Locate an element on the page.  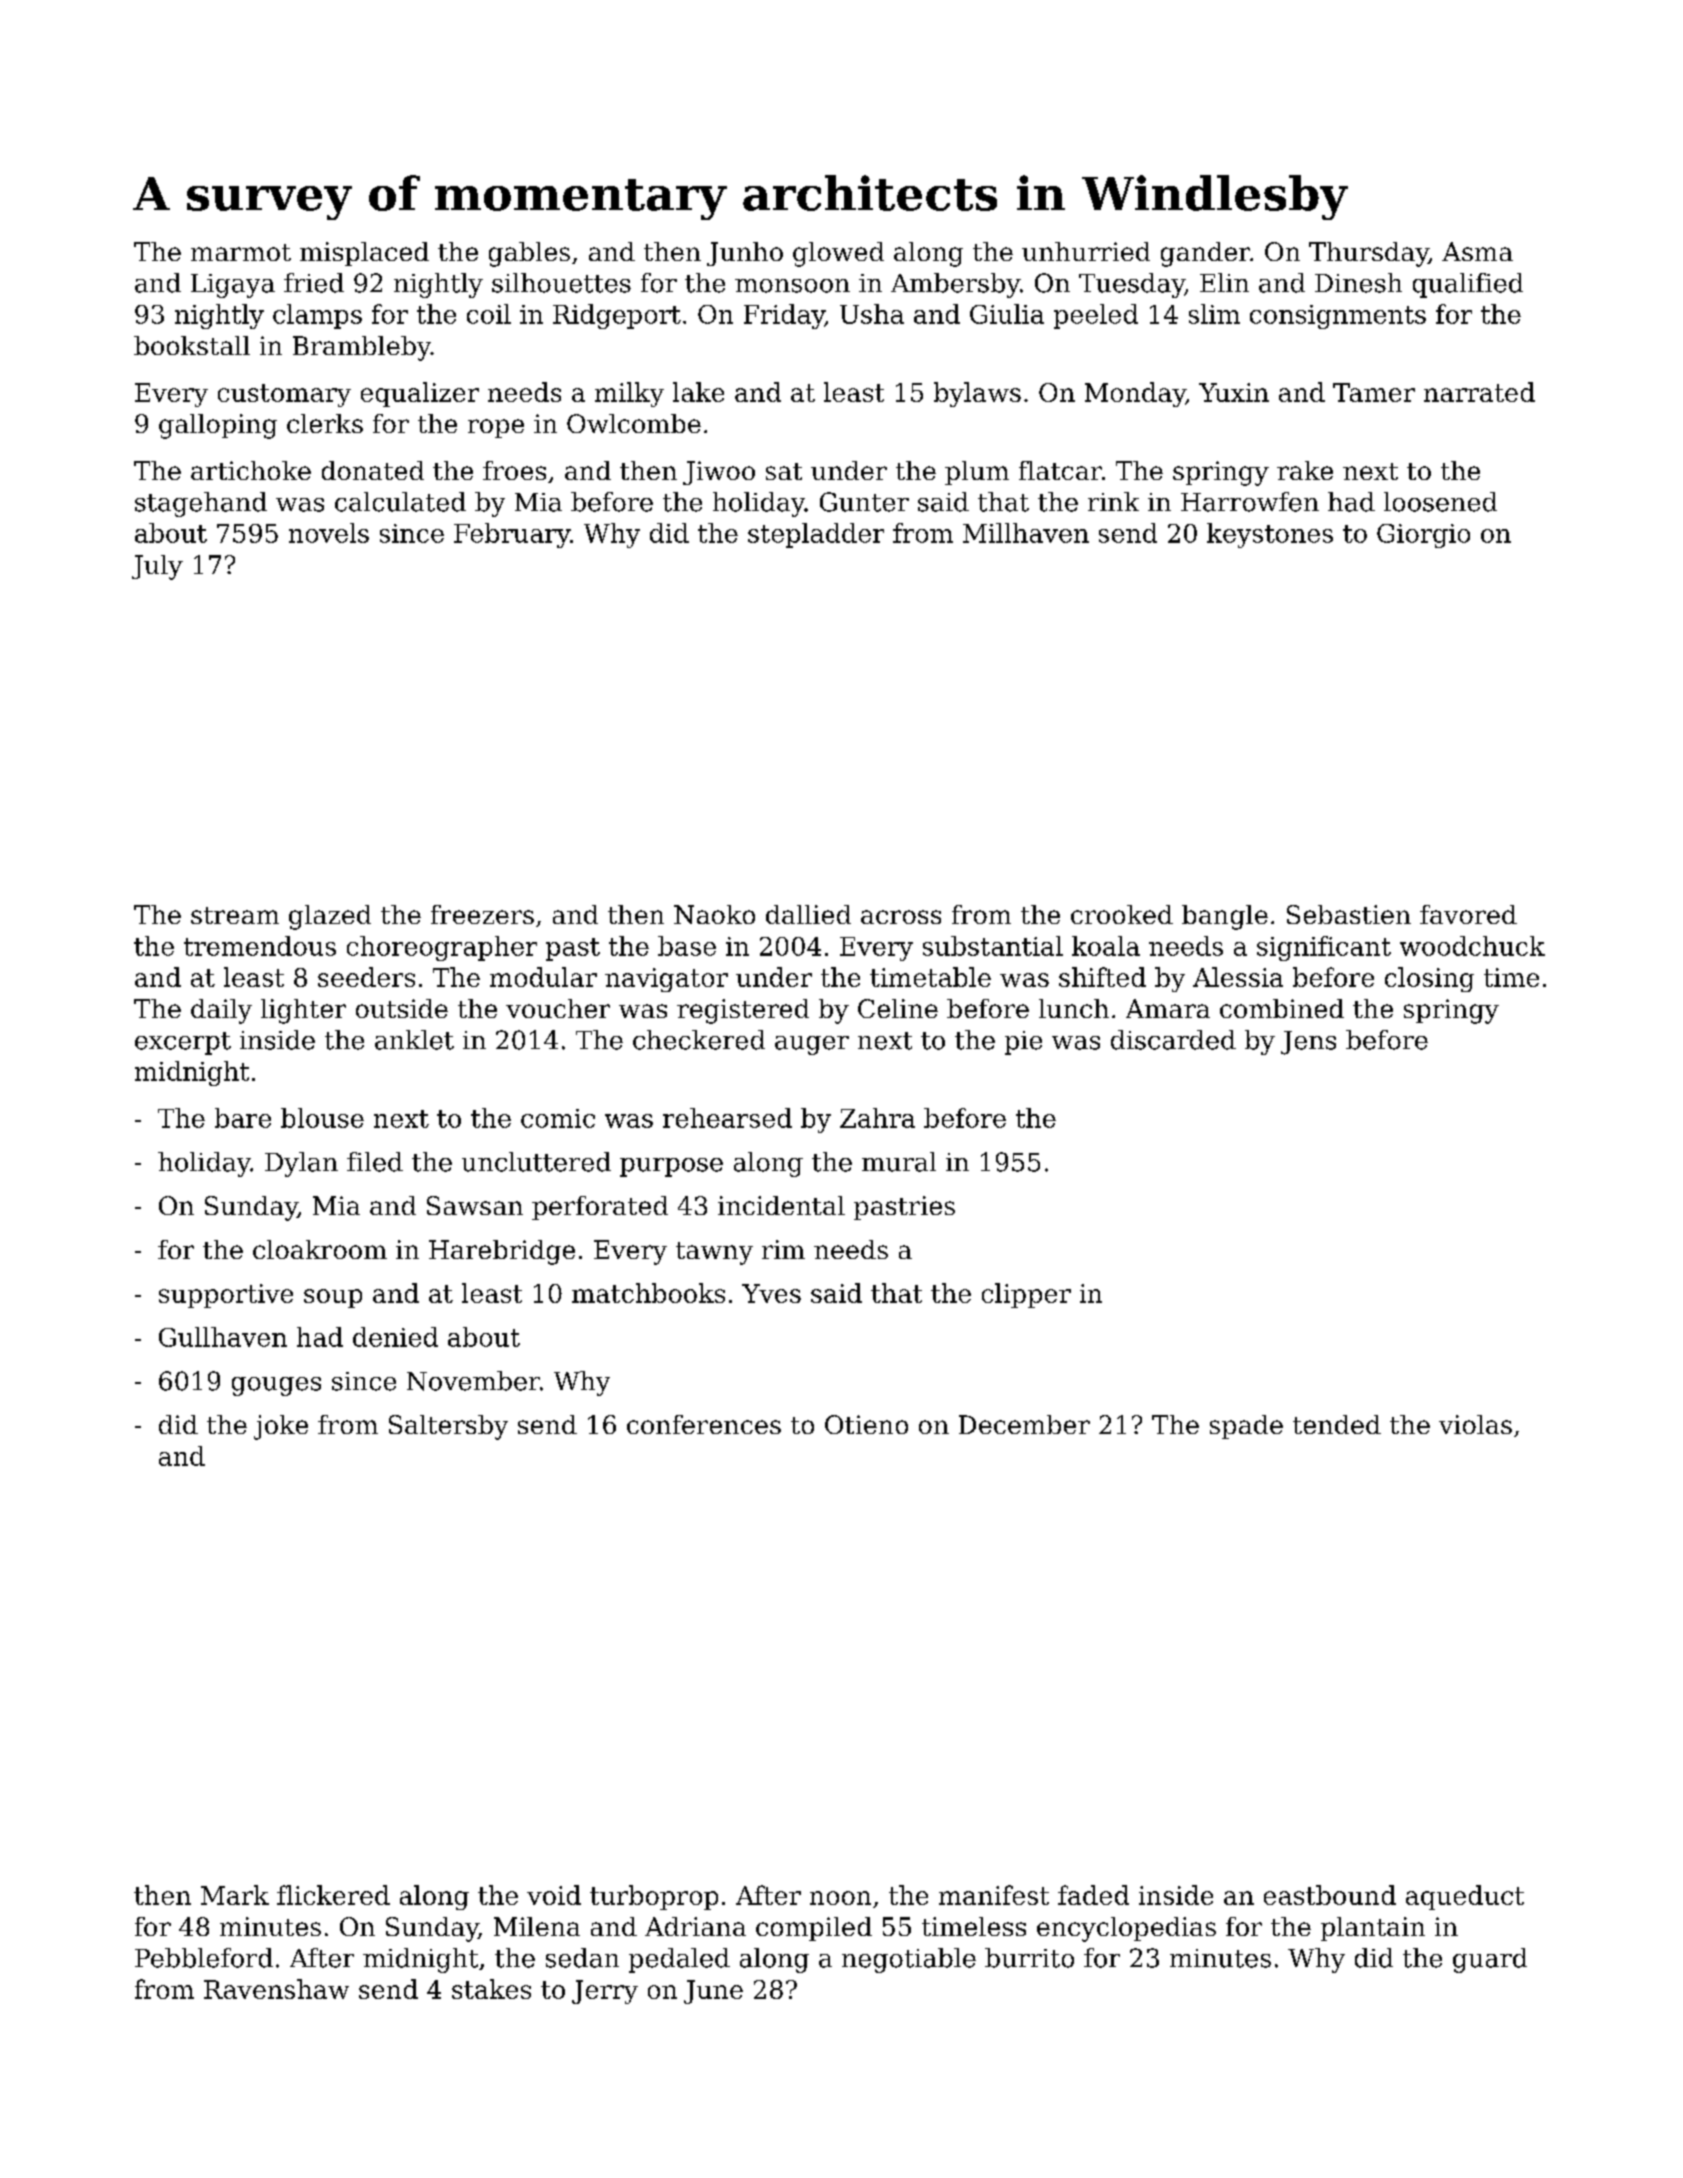
lake is located at coordinates (698, 392).
